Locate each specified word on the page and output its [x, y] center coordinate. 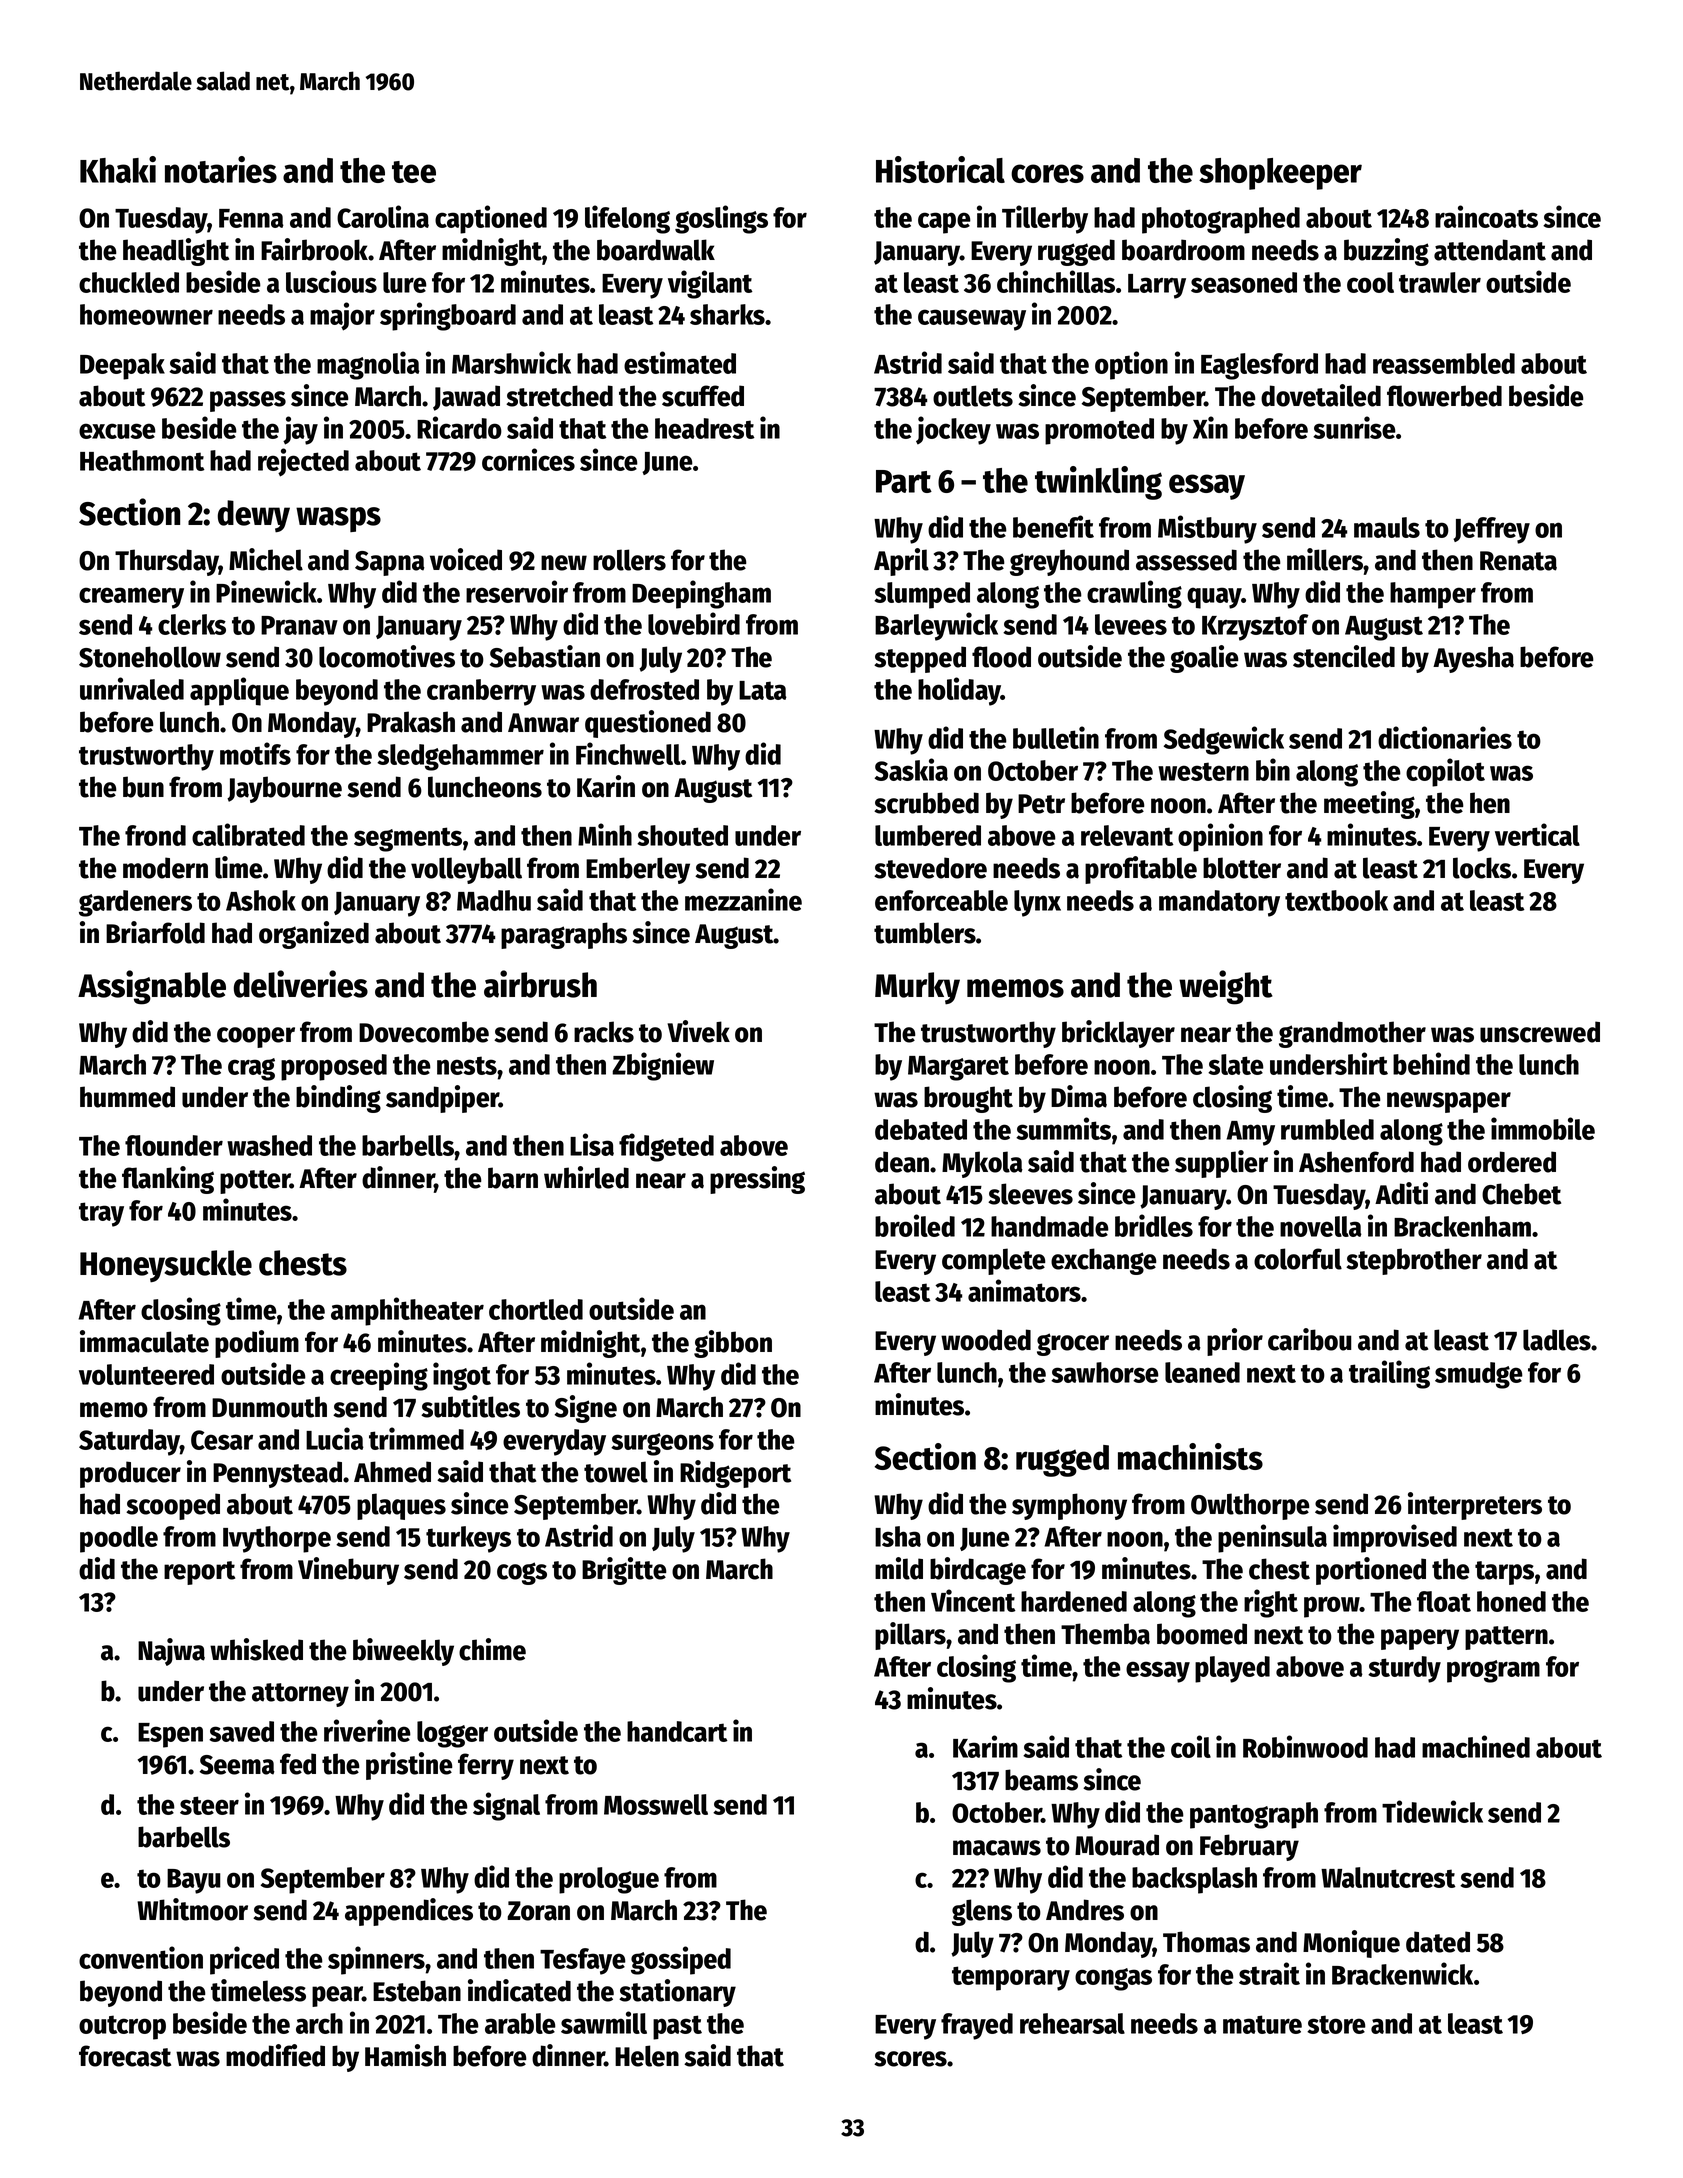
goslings [721, 219]
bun [143, 787]
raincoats [1486, 216]
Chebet [1521, 1194]
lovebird [694, 623]
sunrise [1354, 427]
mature [1262, 2024]
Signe [586, 1409]
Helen [647, 2056]
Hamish [405, 2055]
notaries [221, 169]
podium [257, 1344]
